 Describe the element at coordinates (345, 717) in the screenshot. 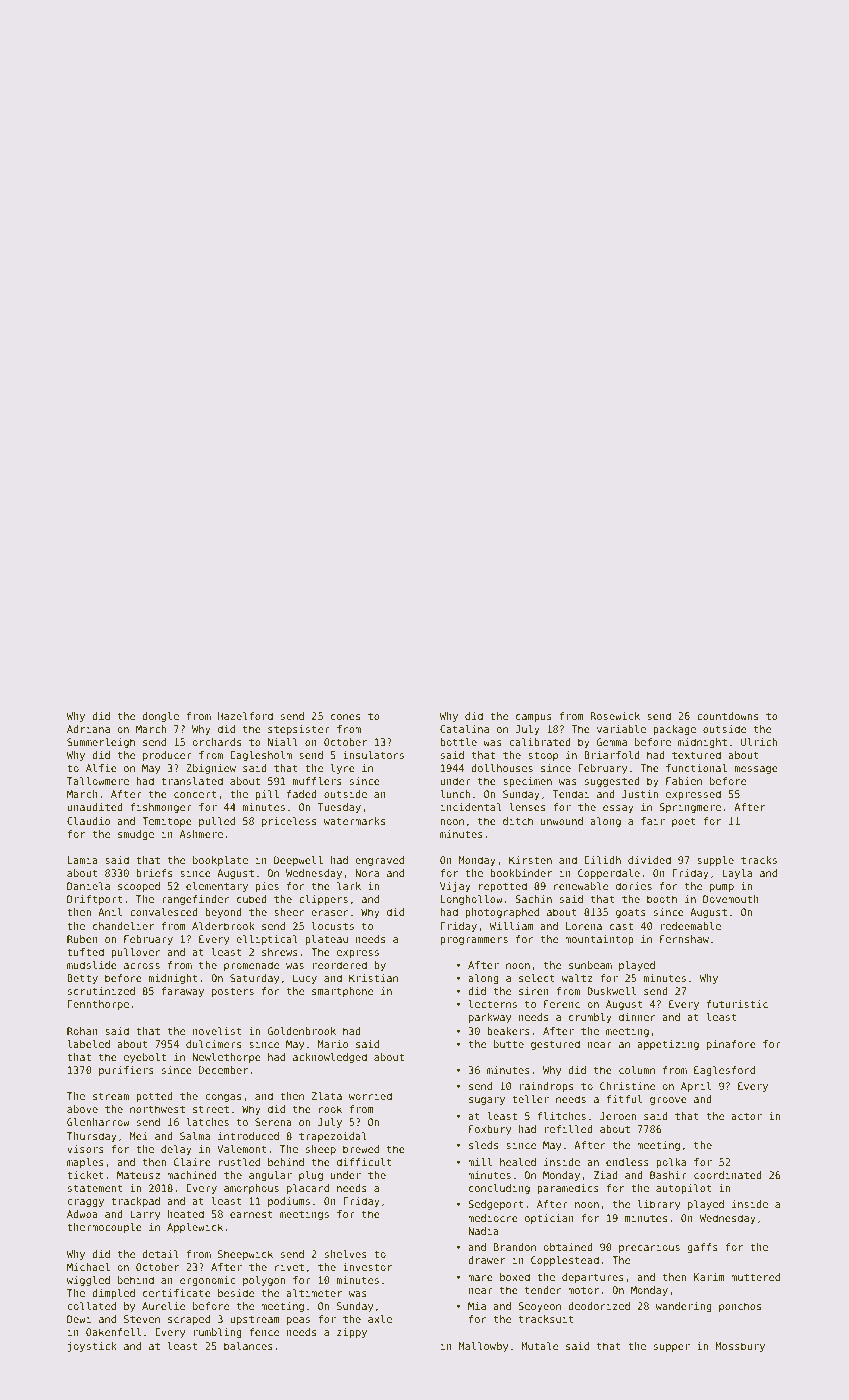

I see `cones` at that location.
